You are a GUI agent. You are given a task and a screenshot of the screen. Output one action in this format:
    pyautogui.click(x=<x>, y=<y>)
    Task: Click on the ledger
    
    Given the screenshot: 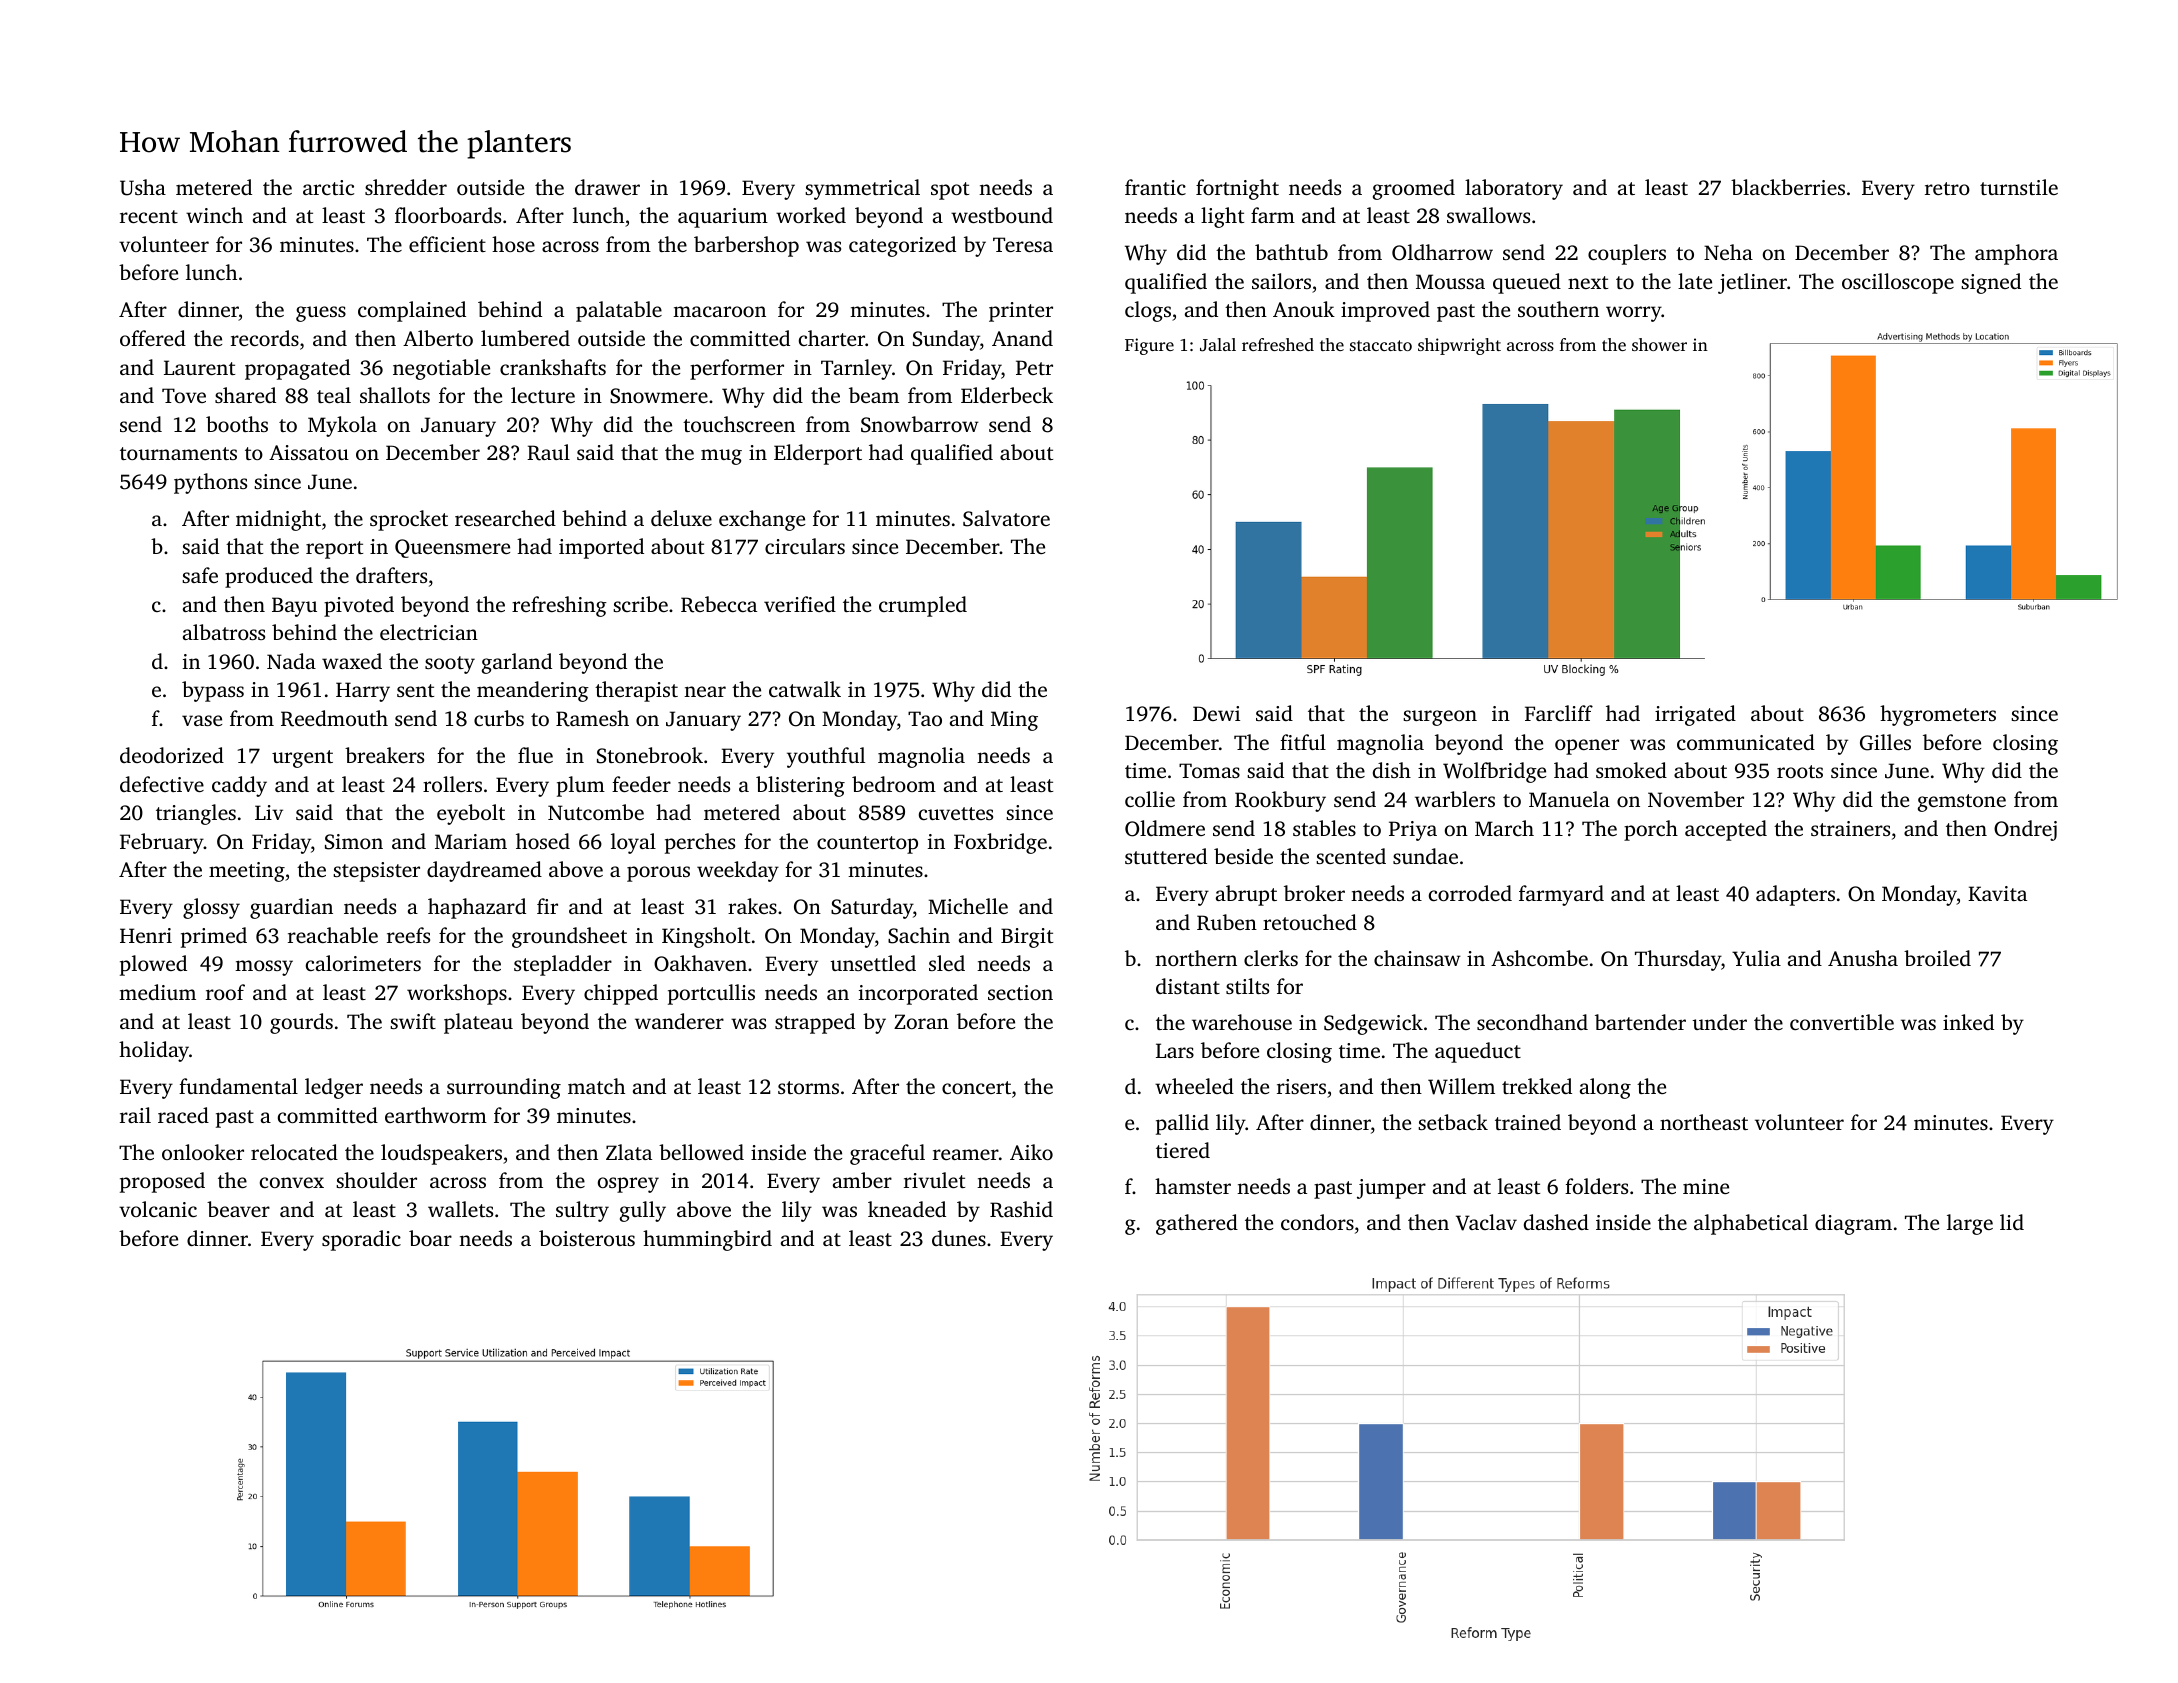 What is the action you would take?
    pyautogui.click(x=334, y=1088)
